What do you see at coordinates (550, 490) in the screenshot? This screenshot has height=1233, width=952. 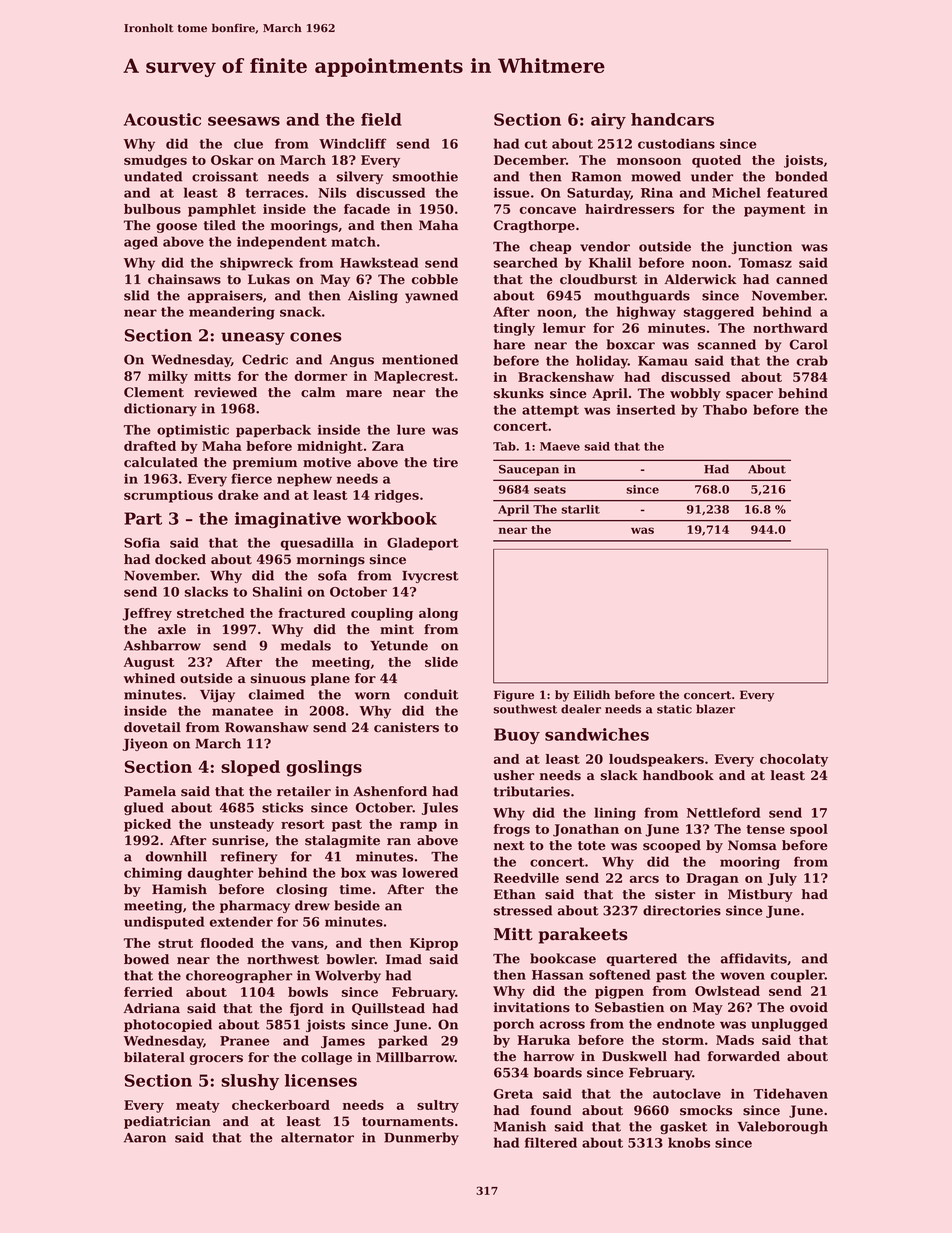 I see `seats` at bounding box center [550, 490].
